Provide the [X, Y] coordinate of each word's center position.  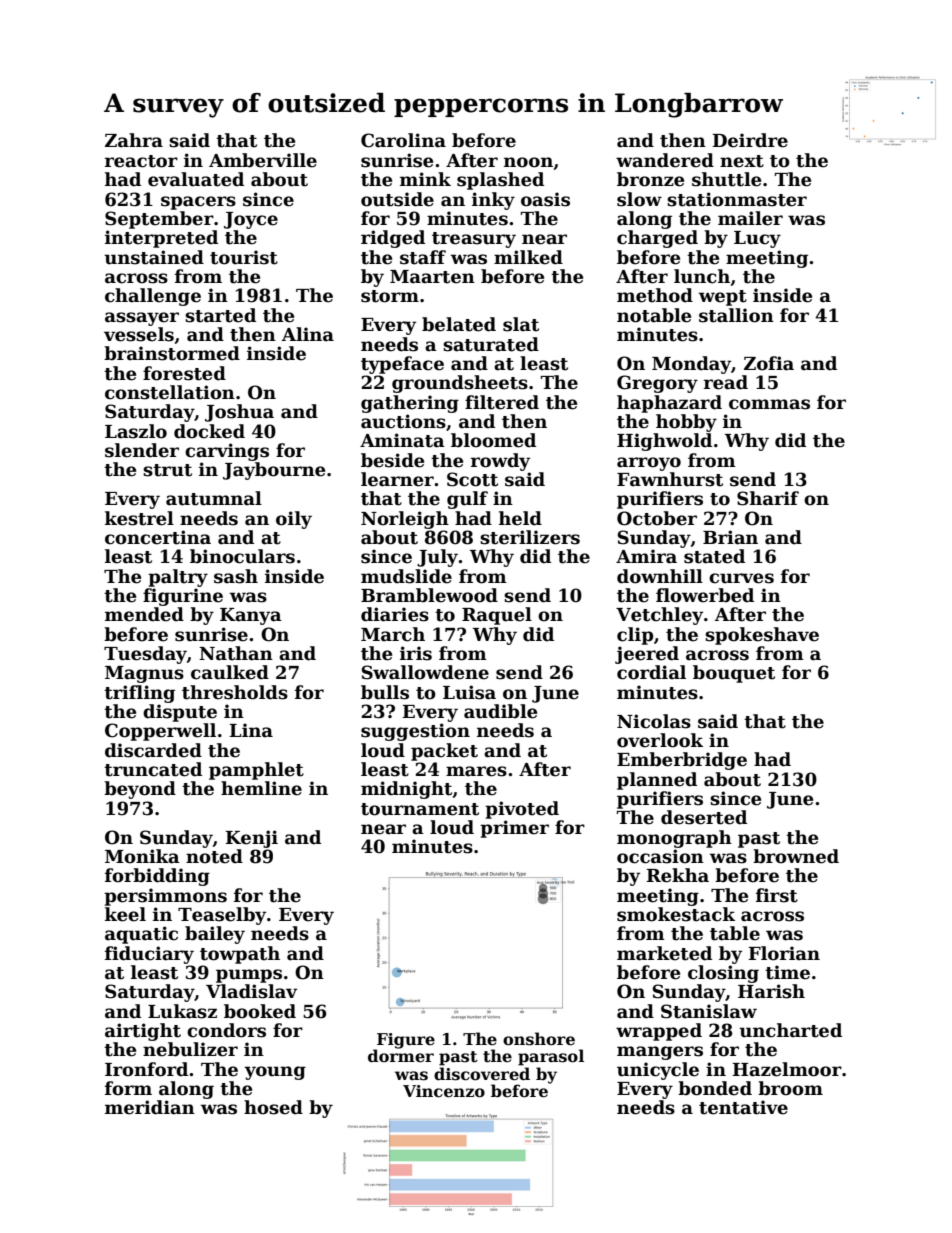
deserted [704, 817]
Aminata [402, 440]
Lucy [757, 239]
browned [796, 856]
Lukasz [182, 1011]
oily [294, 520]
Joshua [239, 413]
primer [514, 829]
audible [500, 711]
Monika [142, 856]
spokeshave [762, 636]
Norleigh [405, 520]
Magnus [144, 674]
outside [397, 199]
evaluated [196, 179]
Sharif [768, 498]
